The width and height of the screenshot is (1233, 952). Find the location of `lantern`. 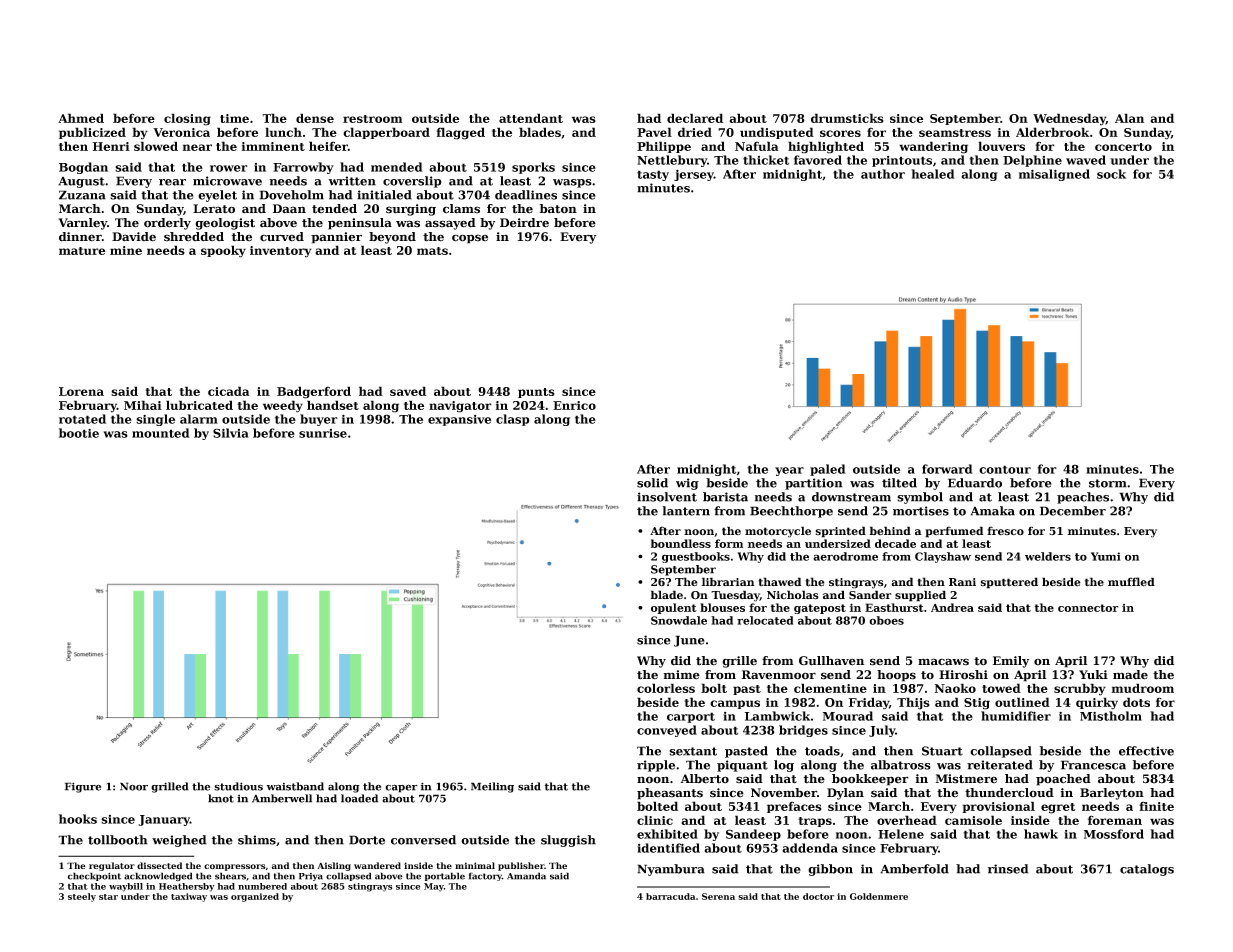

lantern is located at coordinates (686, 511).
